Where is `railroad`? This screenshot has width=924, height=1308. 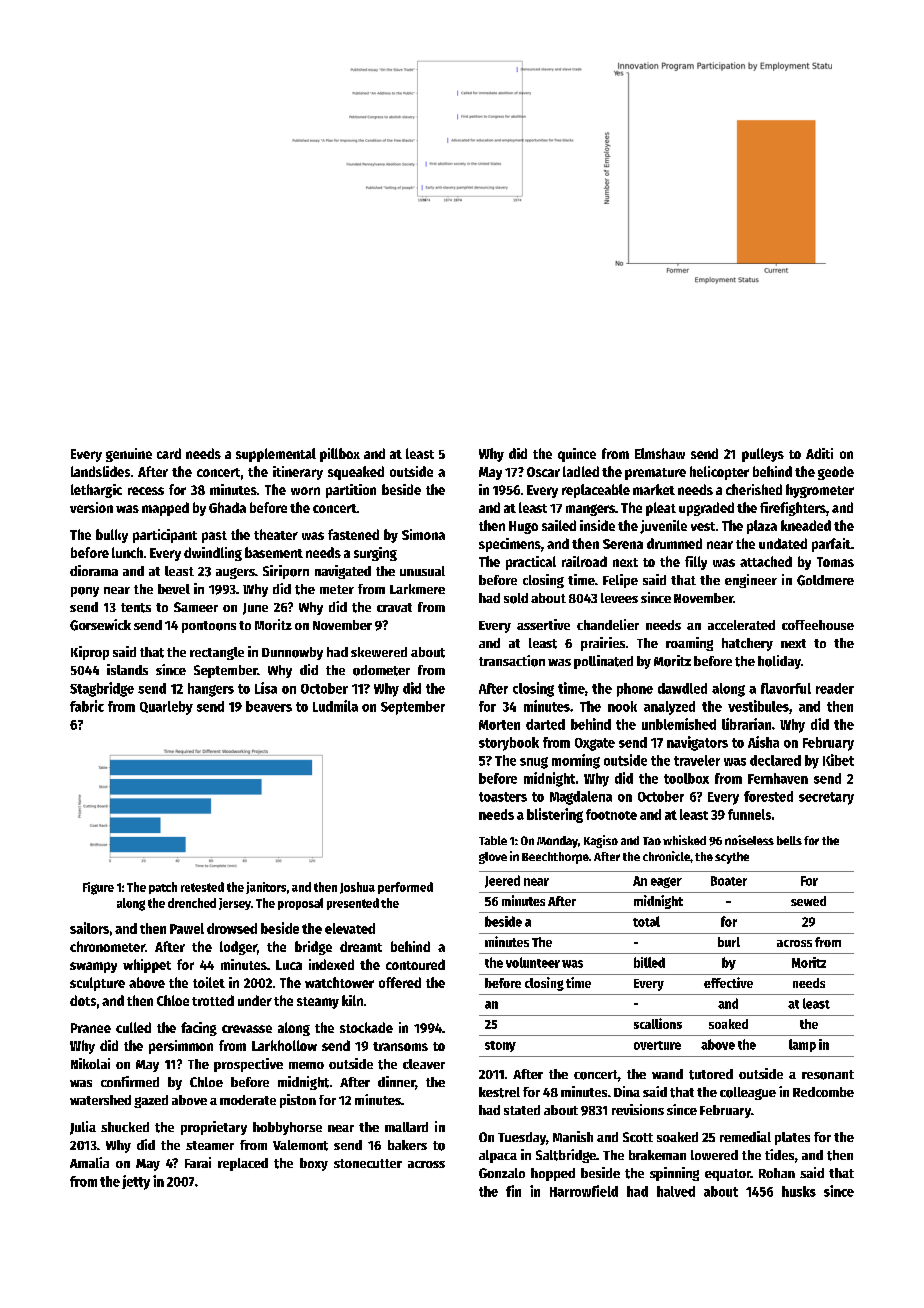
railroad is located at coordinates (584, 561).
